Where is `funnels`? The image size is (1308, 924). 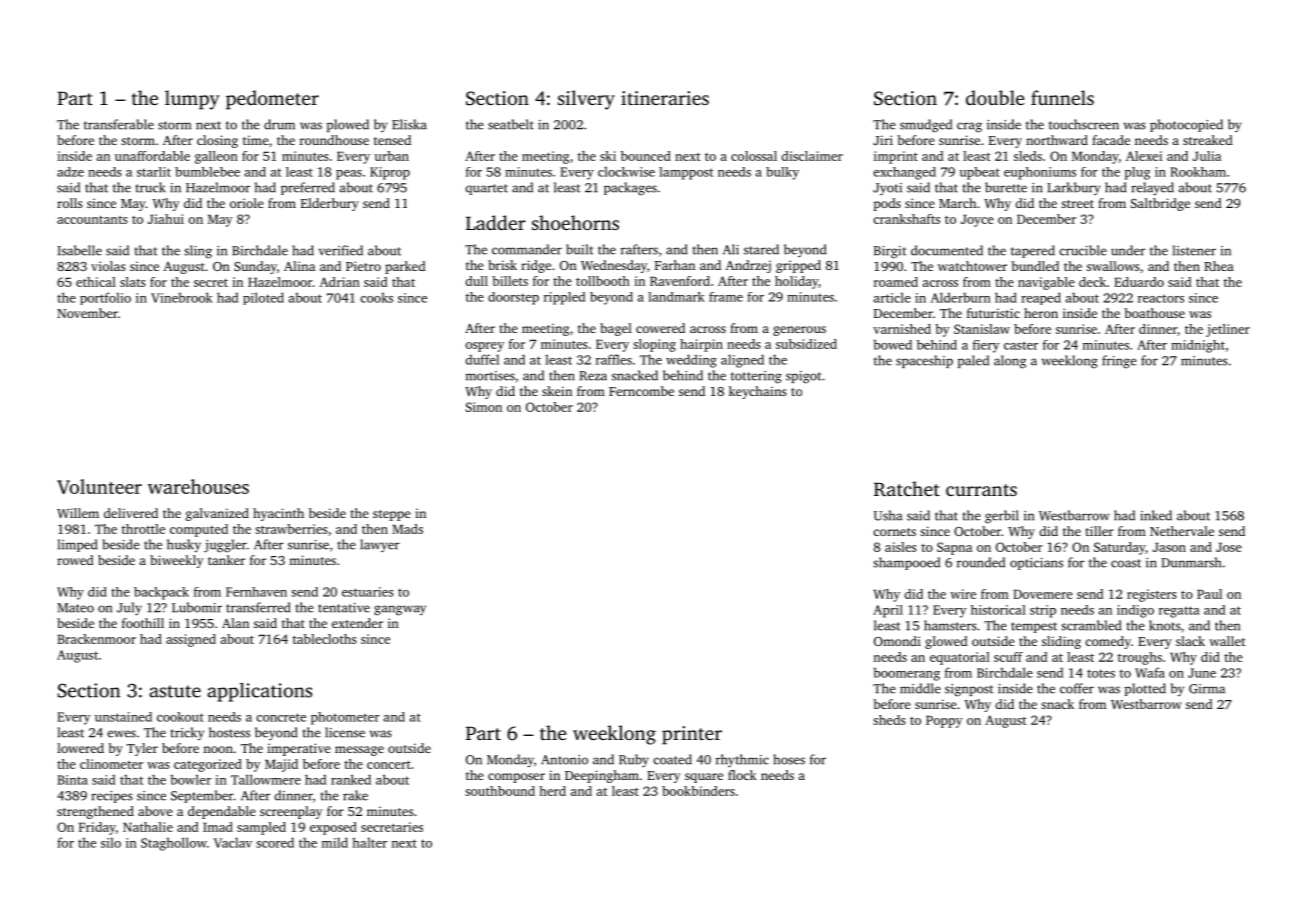 funnels is located at coordinates (1062, 97).
